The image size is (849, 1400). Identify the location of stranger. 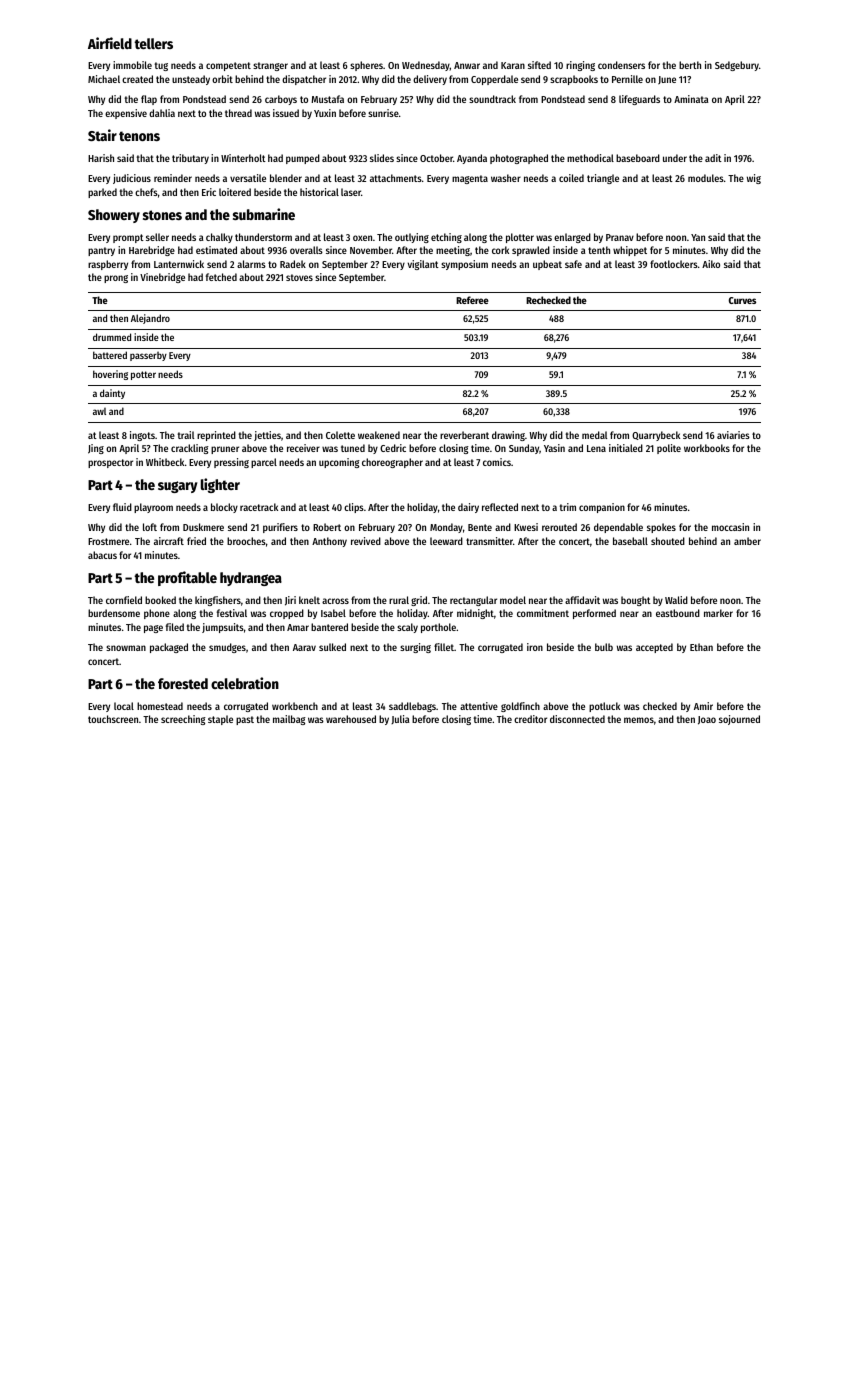
(270, 66).
